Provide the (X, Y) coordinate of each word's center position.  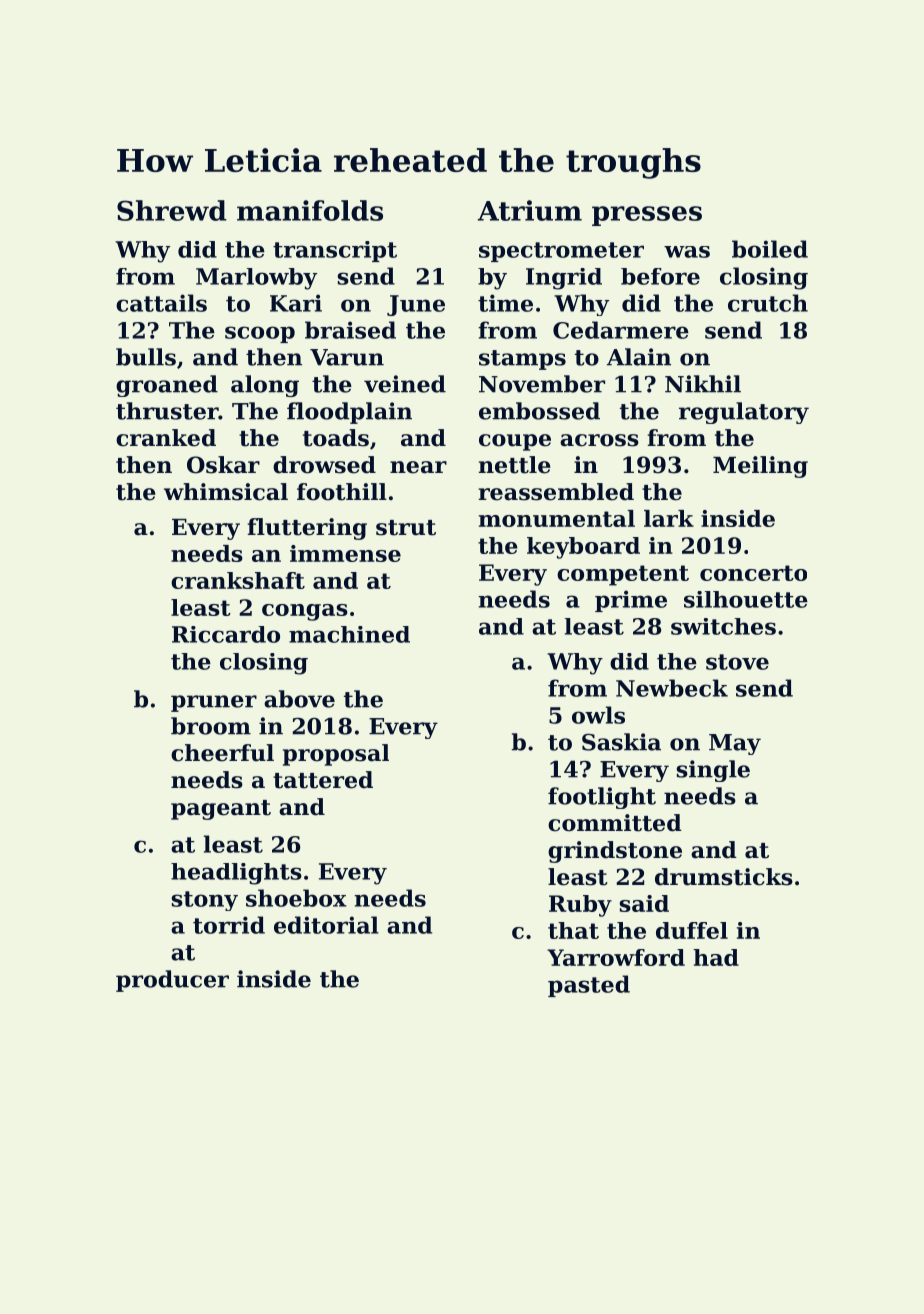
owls (598, 715)
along (265, 386)
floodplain (349, 413)
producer (172, 981)
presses (647, 216)
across (599, 440)
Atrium (530, 210)
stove (737, 662)
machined (349, 634)
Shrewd (172, 210)
